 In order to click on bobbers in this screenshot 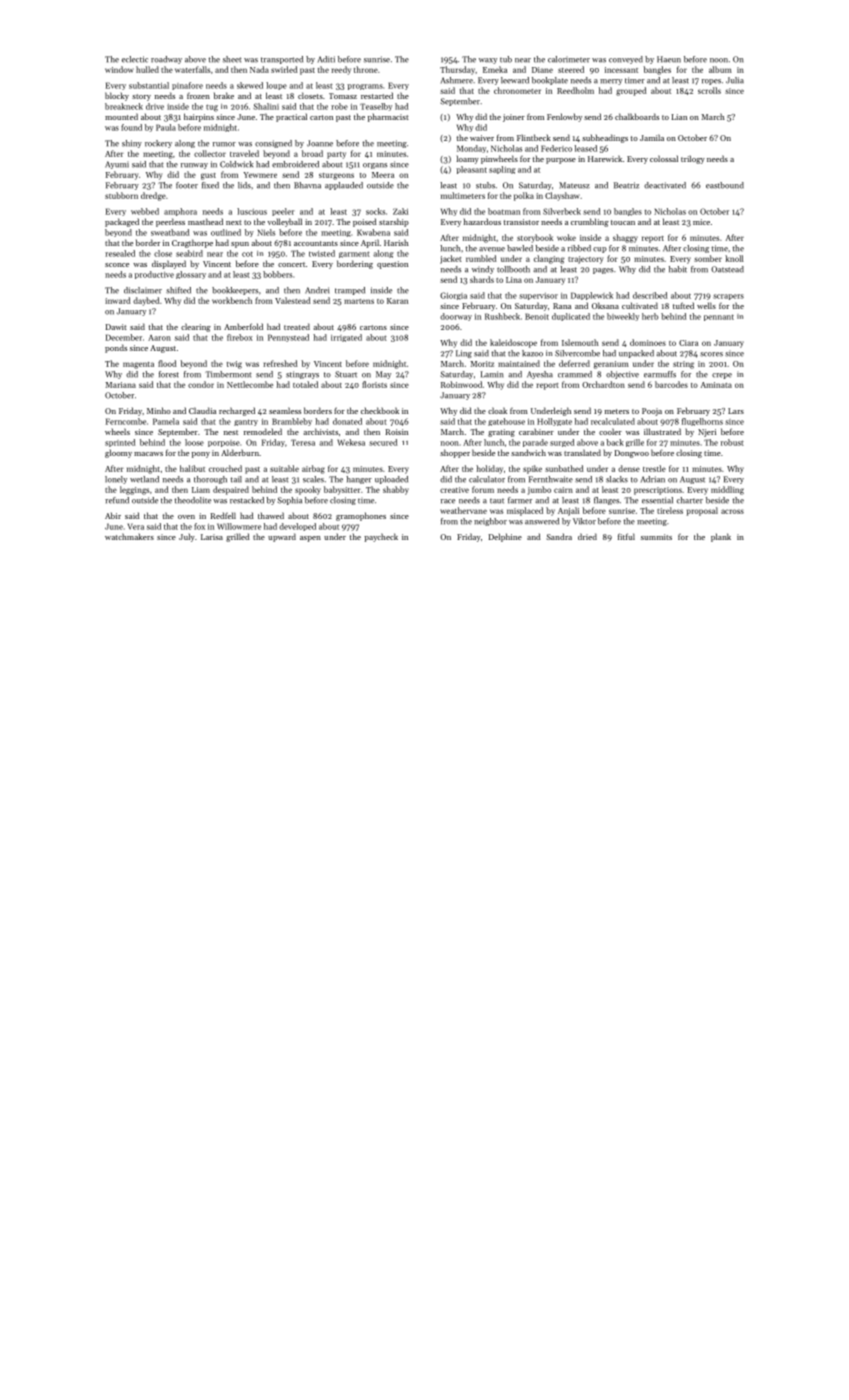, I will do `click(277, 274)`.
